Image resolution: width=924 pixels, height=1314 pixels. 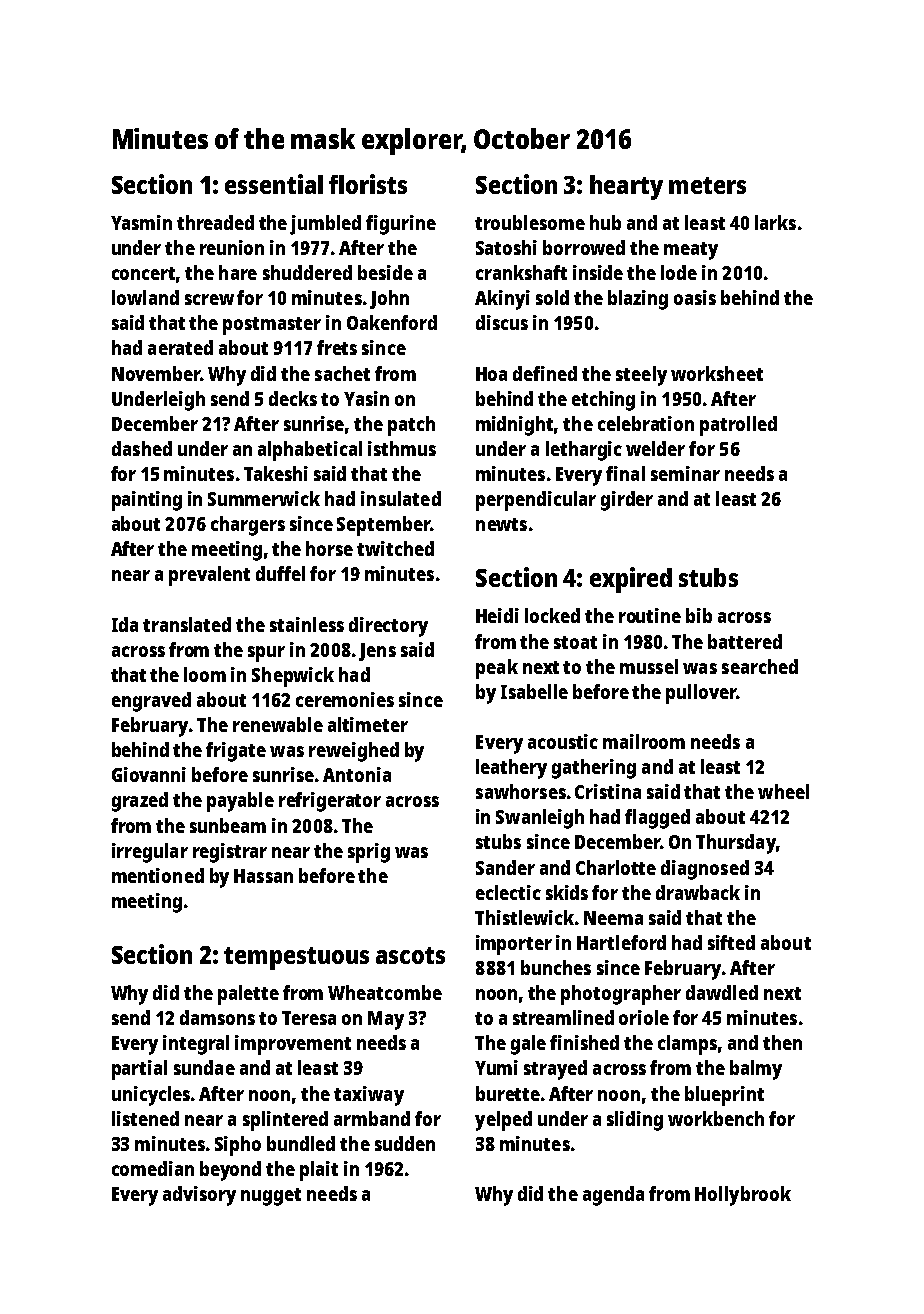 I want to click on listened, so click(x=145, y=1118).
